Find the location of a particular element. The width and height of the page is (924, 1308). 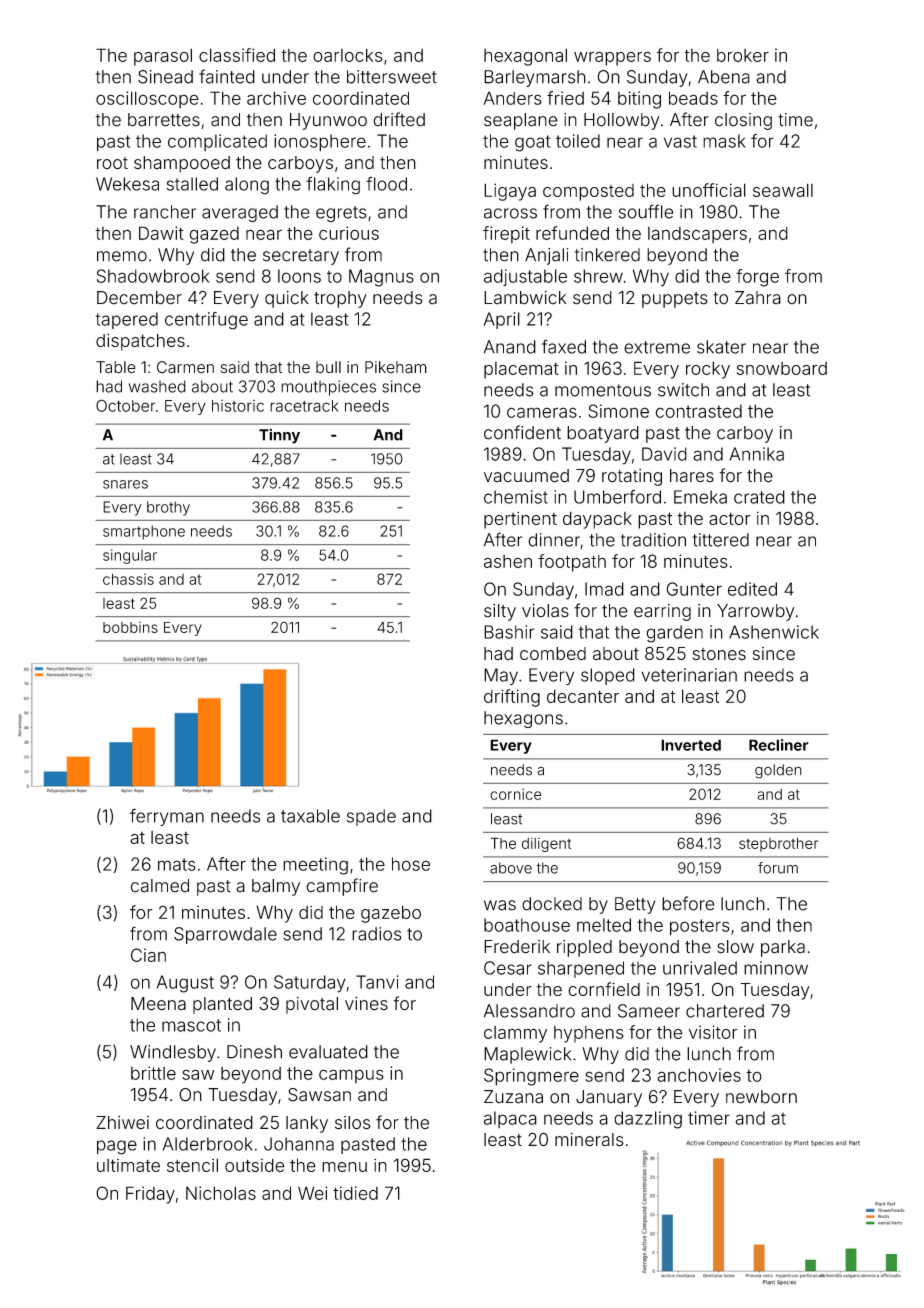

toiled is located at coordinates (578, 141).
